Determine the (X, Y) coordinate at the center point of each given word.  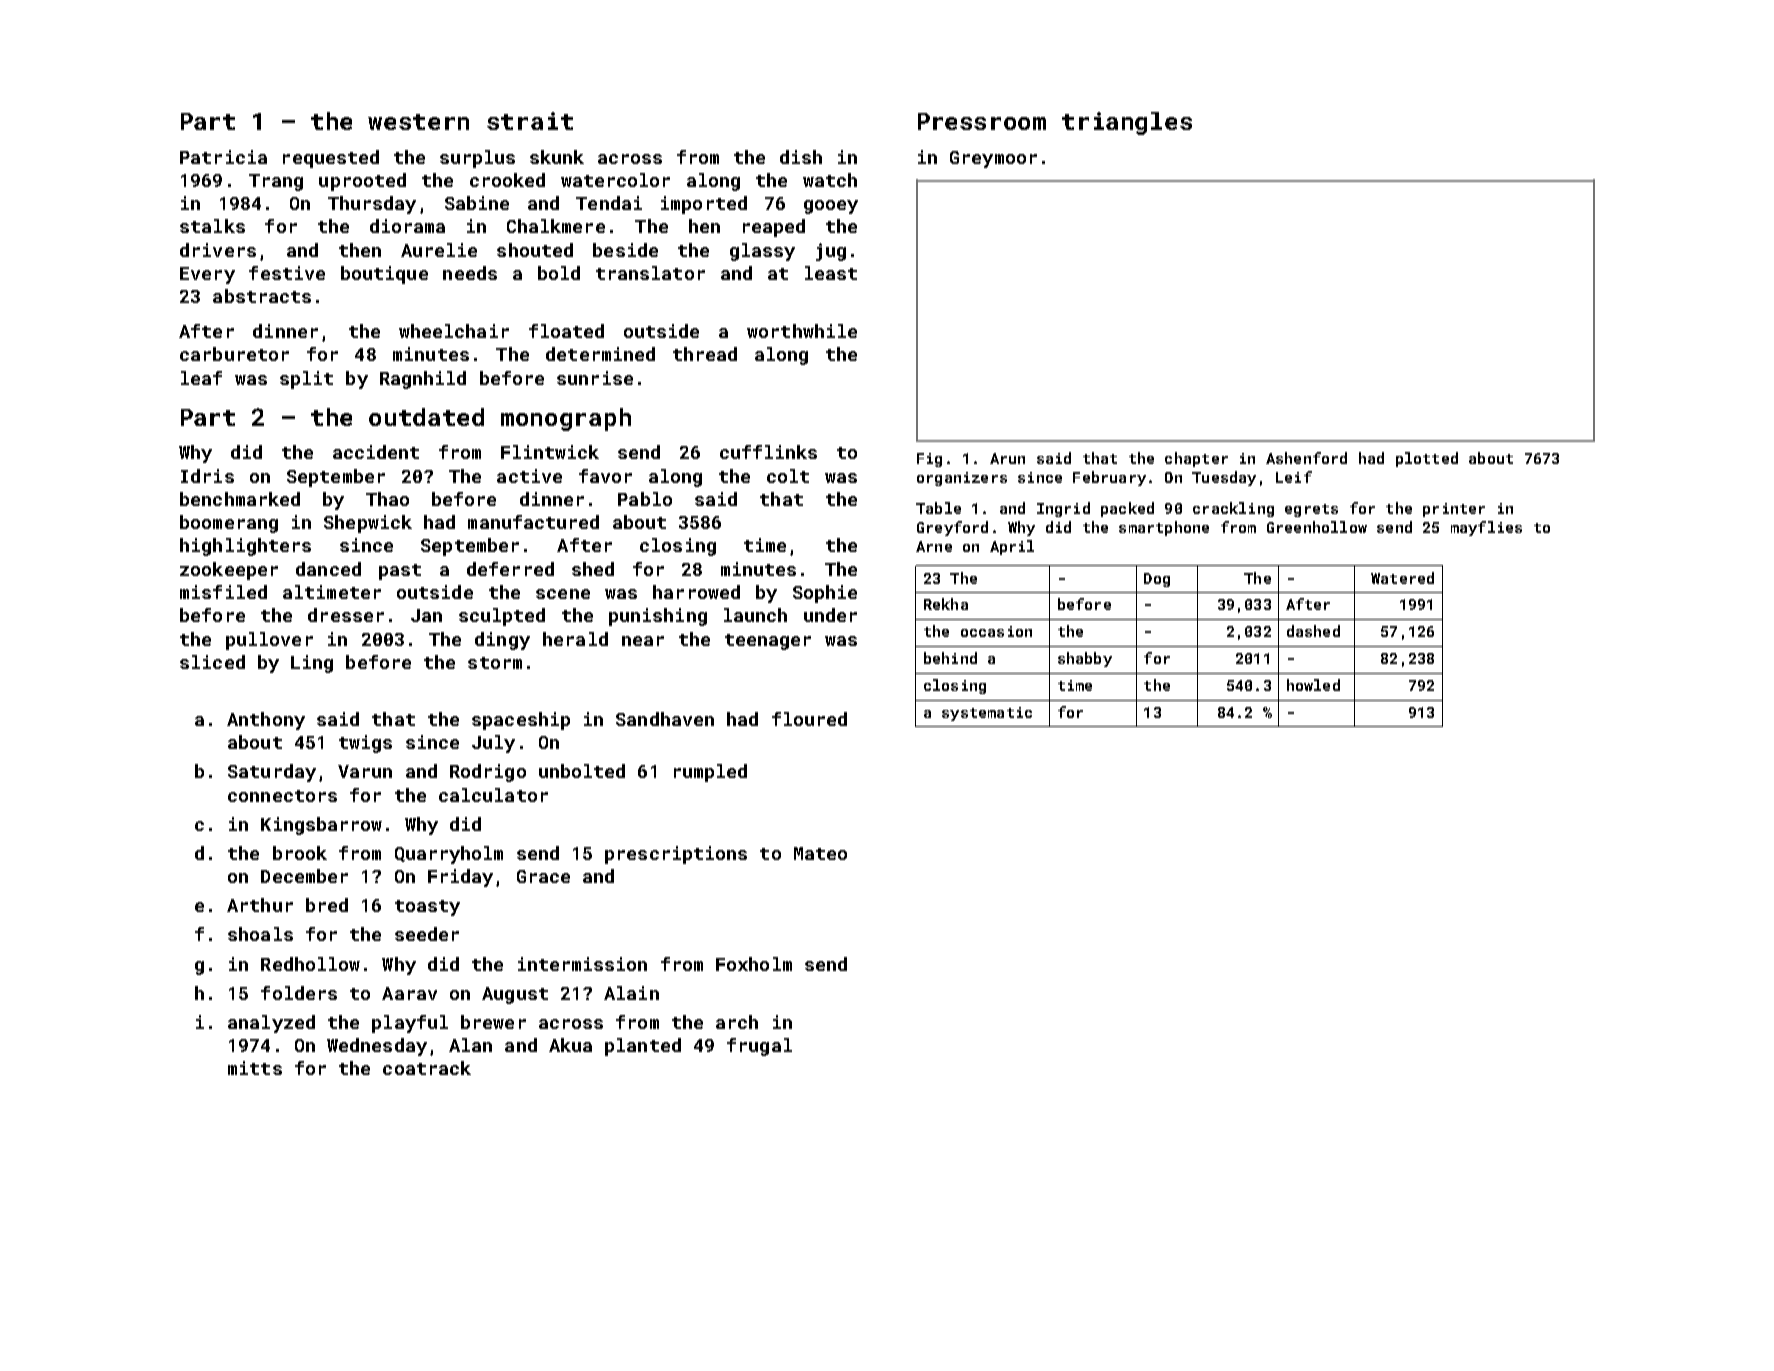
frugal (759, 1047)
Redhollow (310, 964)
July (493, 744)
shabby (1085, 659)
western (418, 122)
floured (809, 719)
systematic (987, 714)
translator (650, 273)
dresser (346, 615)
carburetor (234, 354)
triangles (1127, 123)
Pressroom (982, 121)
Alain (631, 993)
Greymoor (993, 159)
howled (1313, 685)
